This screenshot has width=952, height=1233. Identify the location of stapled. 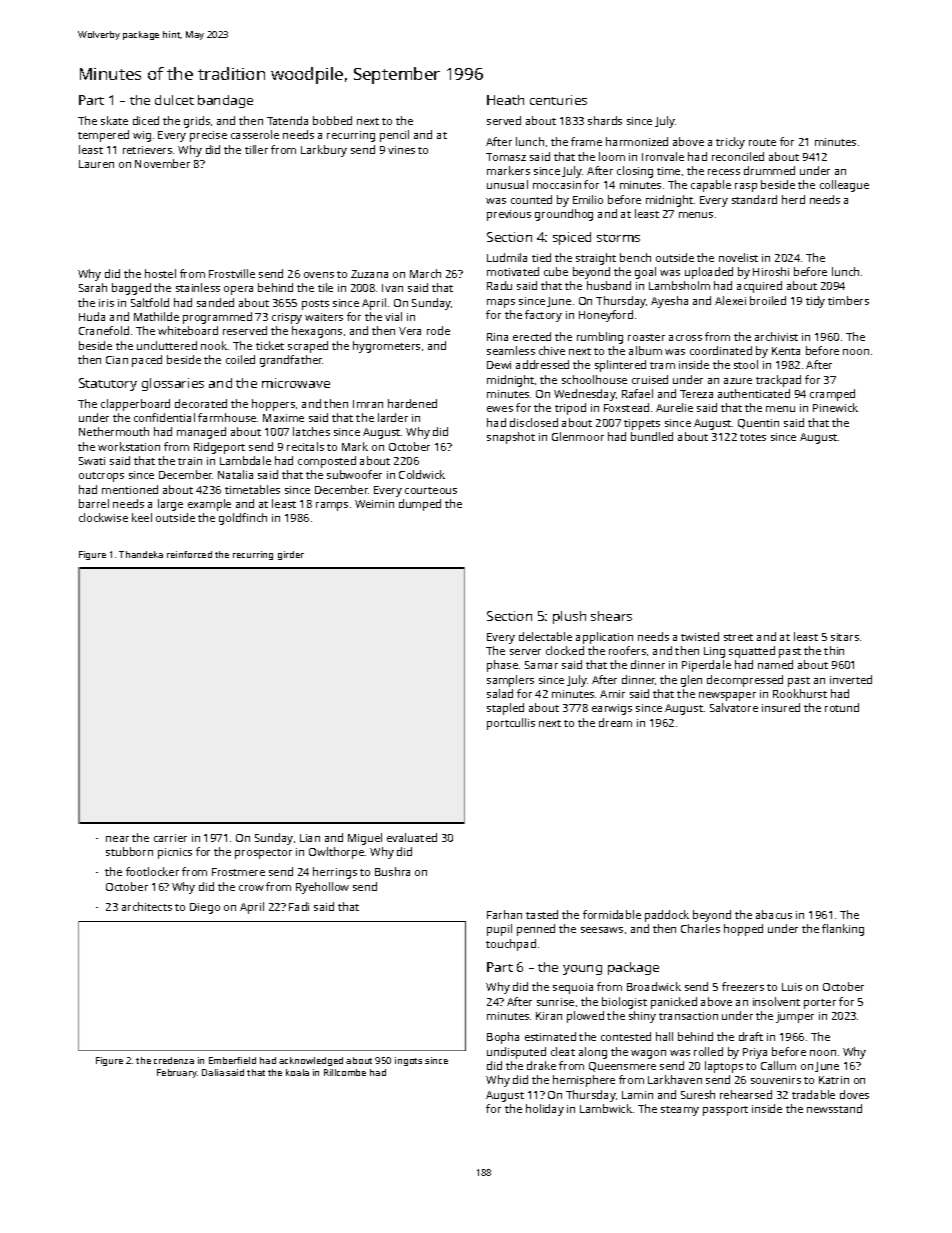
(505, 709).
